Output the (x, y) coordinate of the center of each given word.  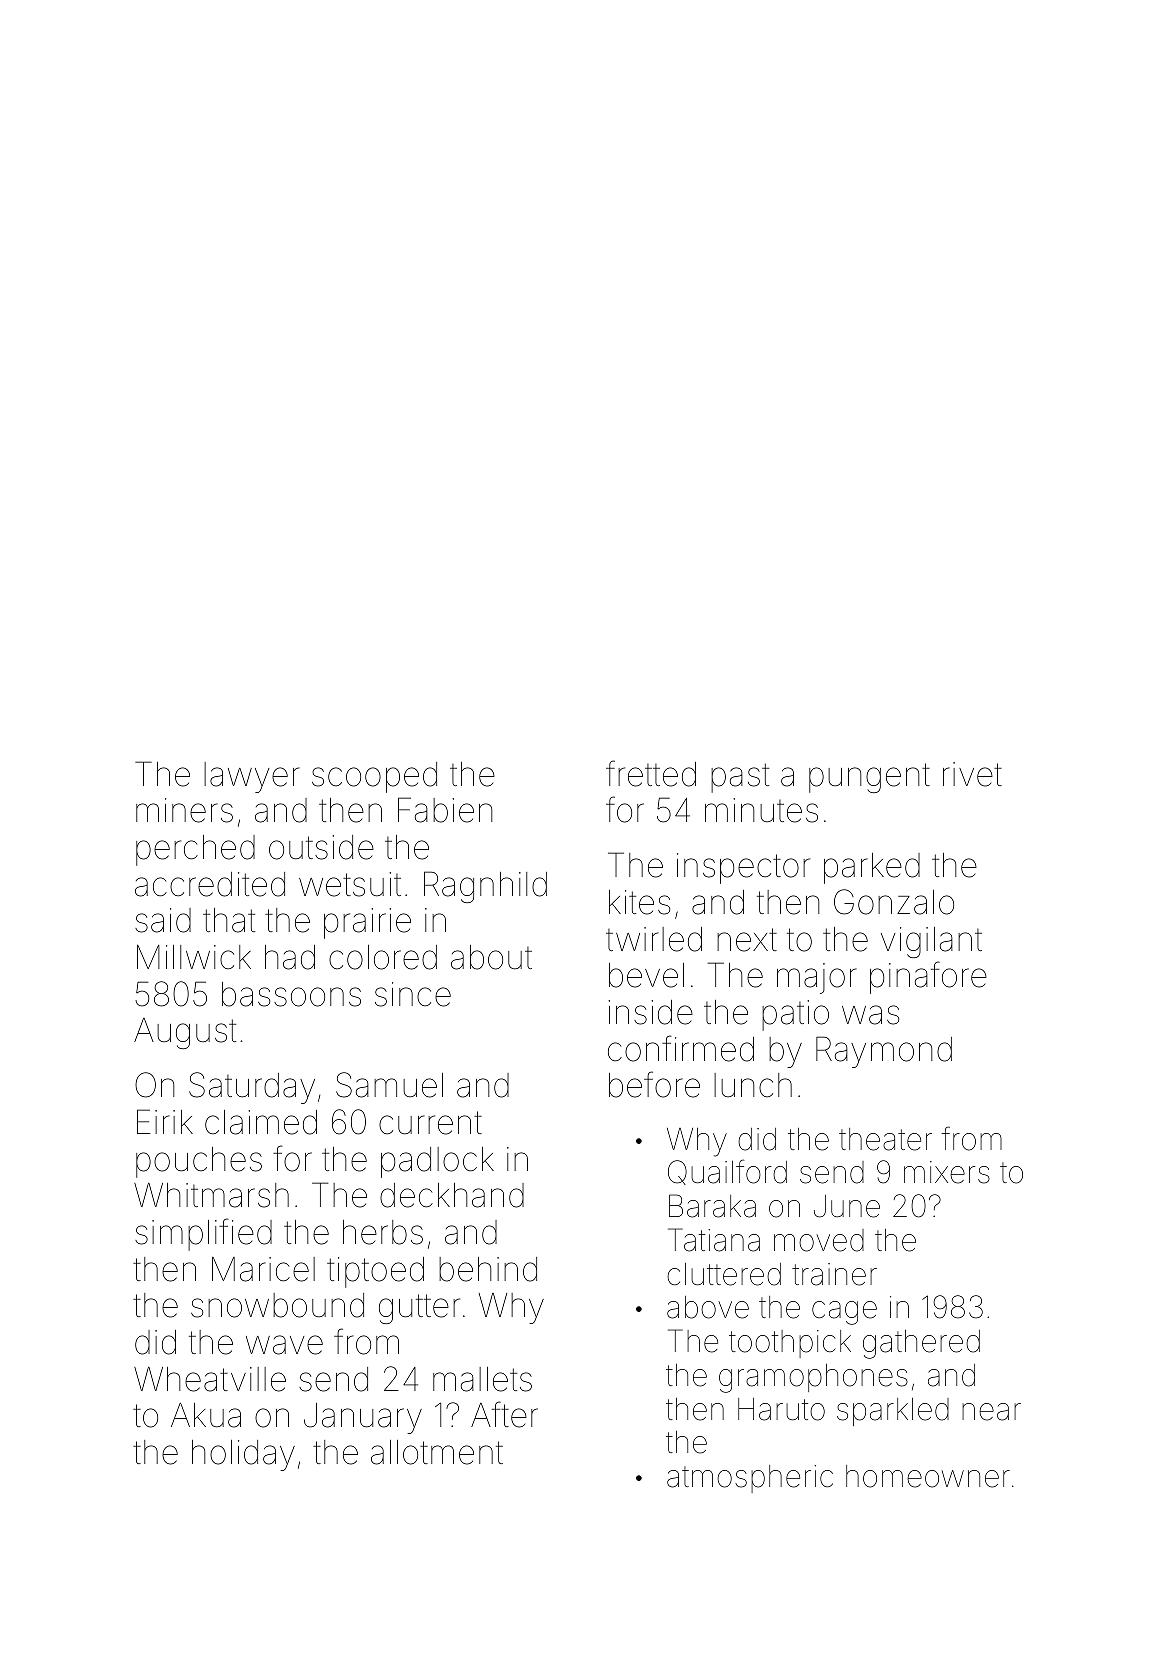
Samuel (389, 1085)
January (363, 1418)
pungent (869, 778)
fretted (651, 773)
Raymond (884, 1052)
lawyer (252, 777)
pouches (199, 1162)
